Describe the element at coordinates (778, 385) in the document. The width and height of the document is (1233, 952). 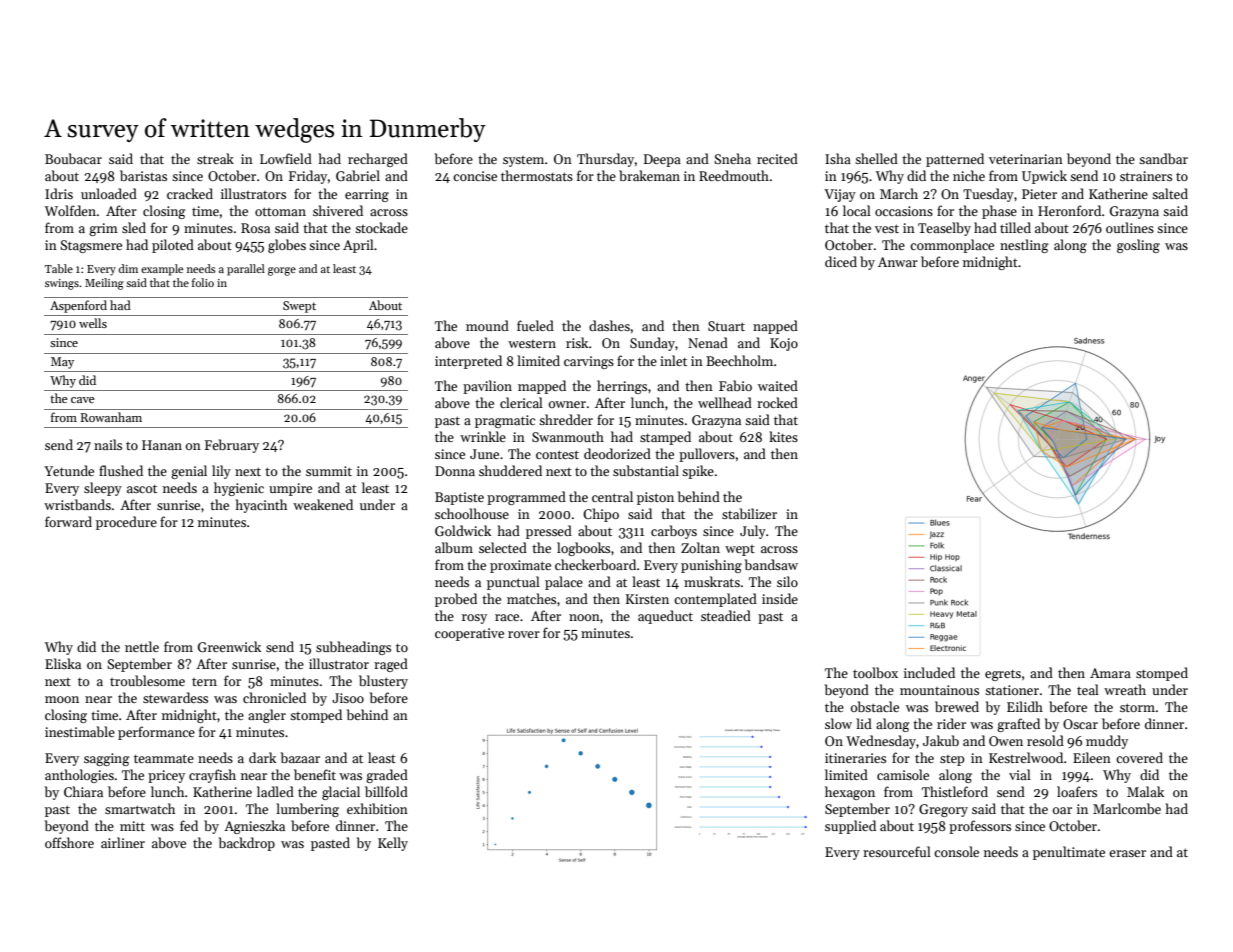
I see `waited` at that location.
